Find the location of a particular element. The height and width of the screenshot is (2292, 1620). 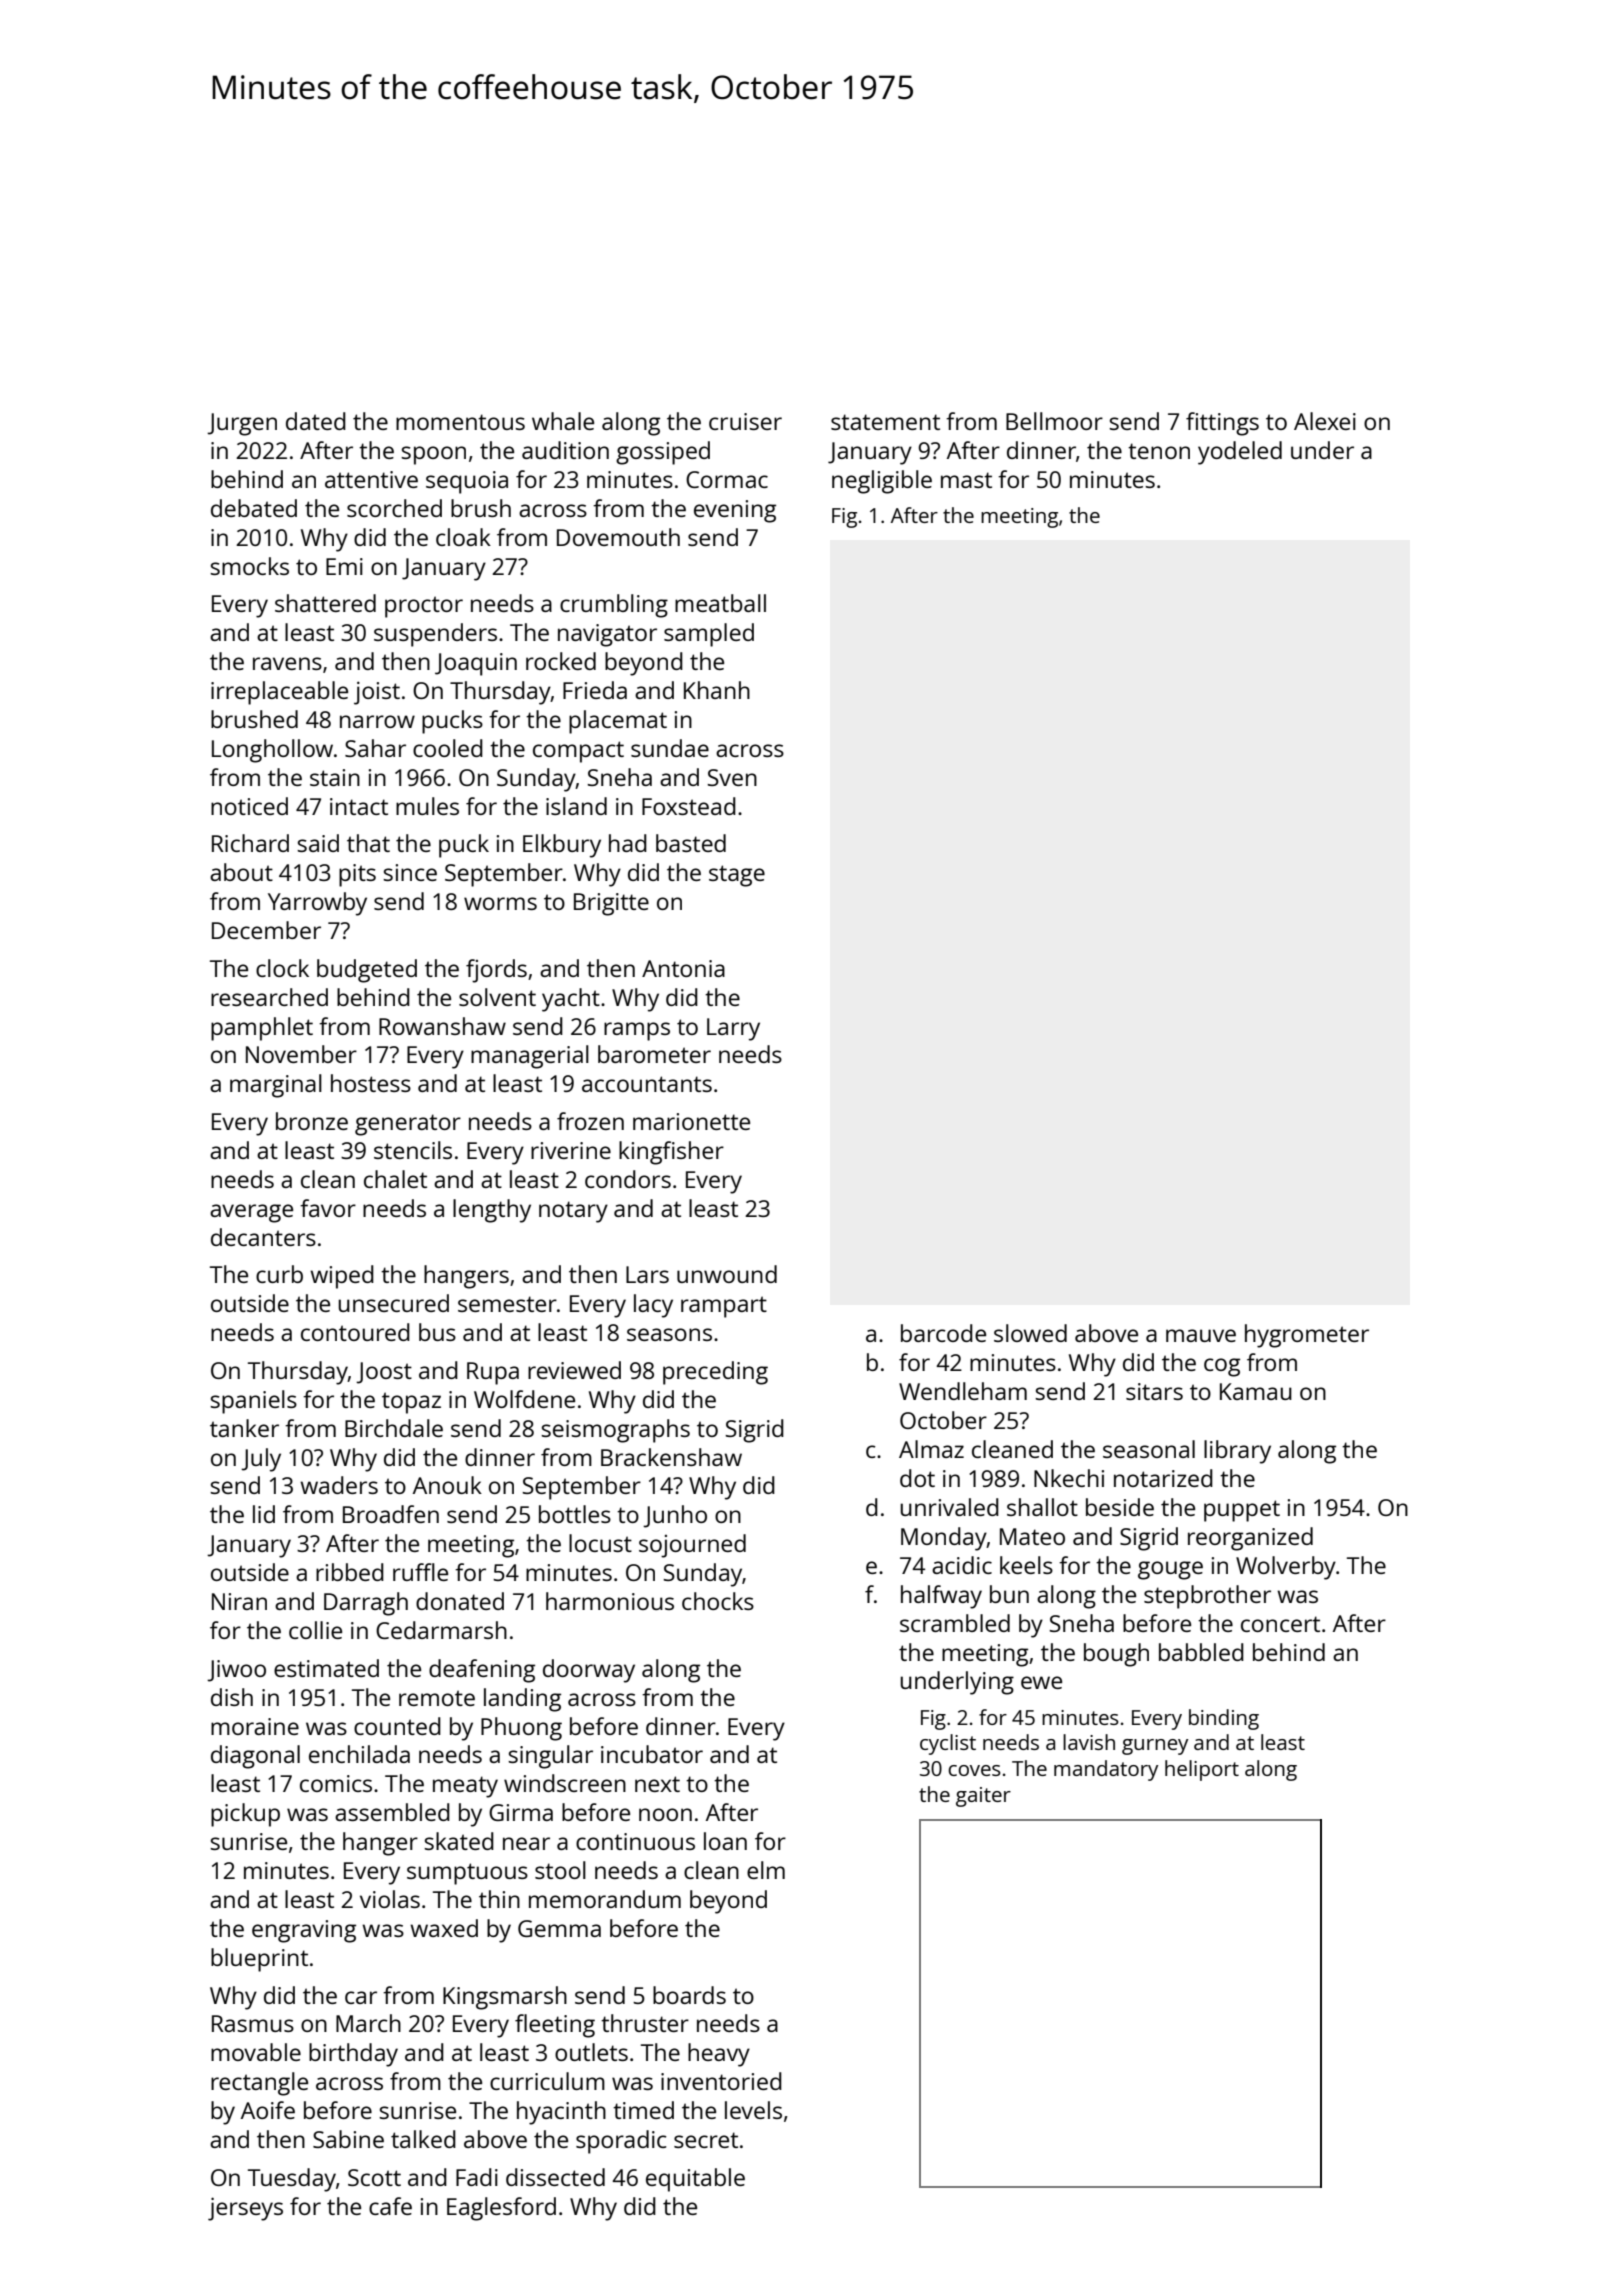

dish is located at coordinates (232, 1697).
